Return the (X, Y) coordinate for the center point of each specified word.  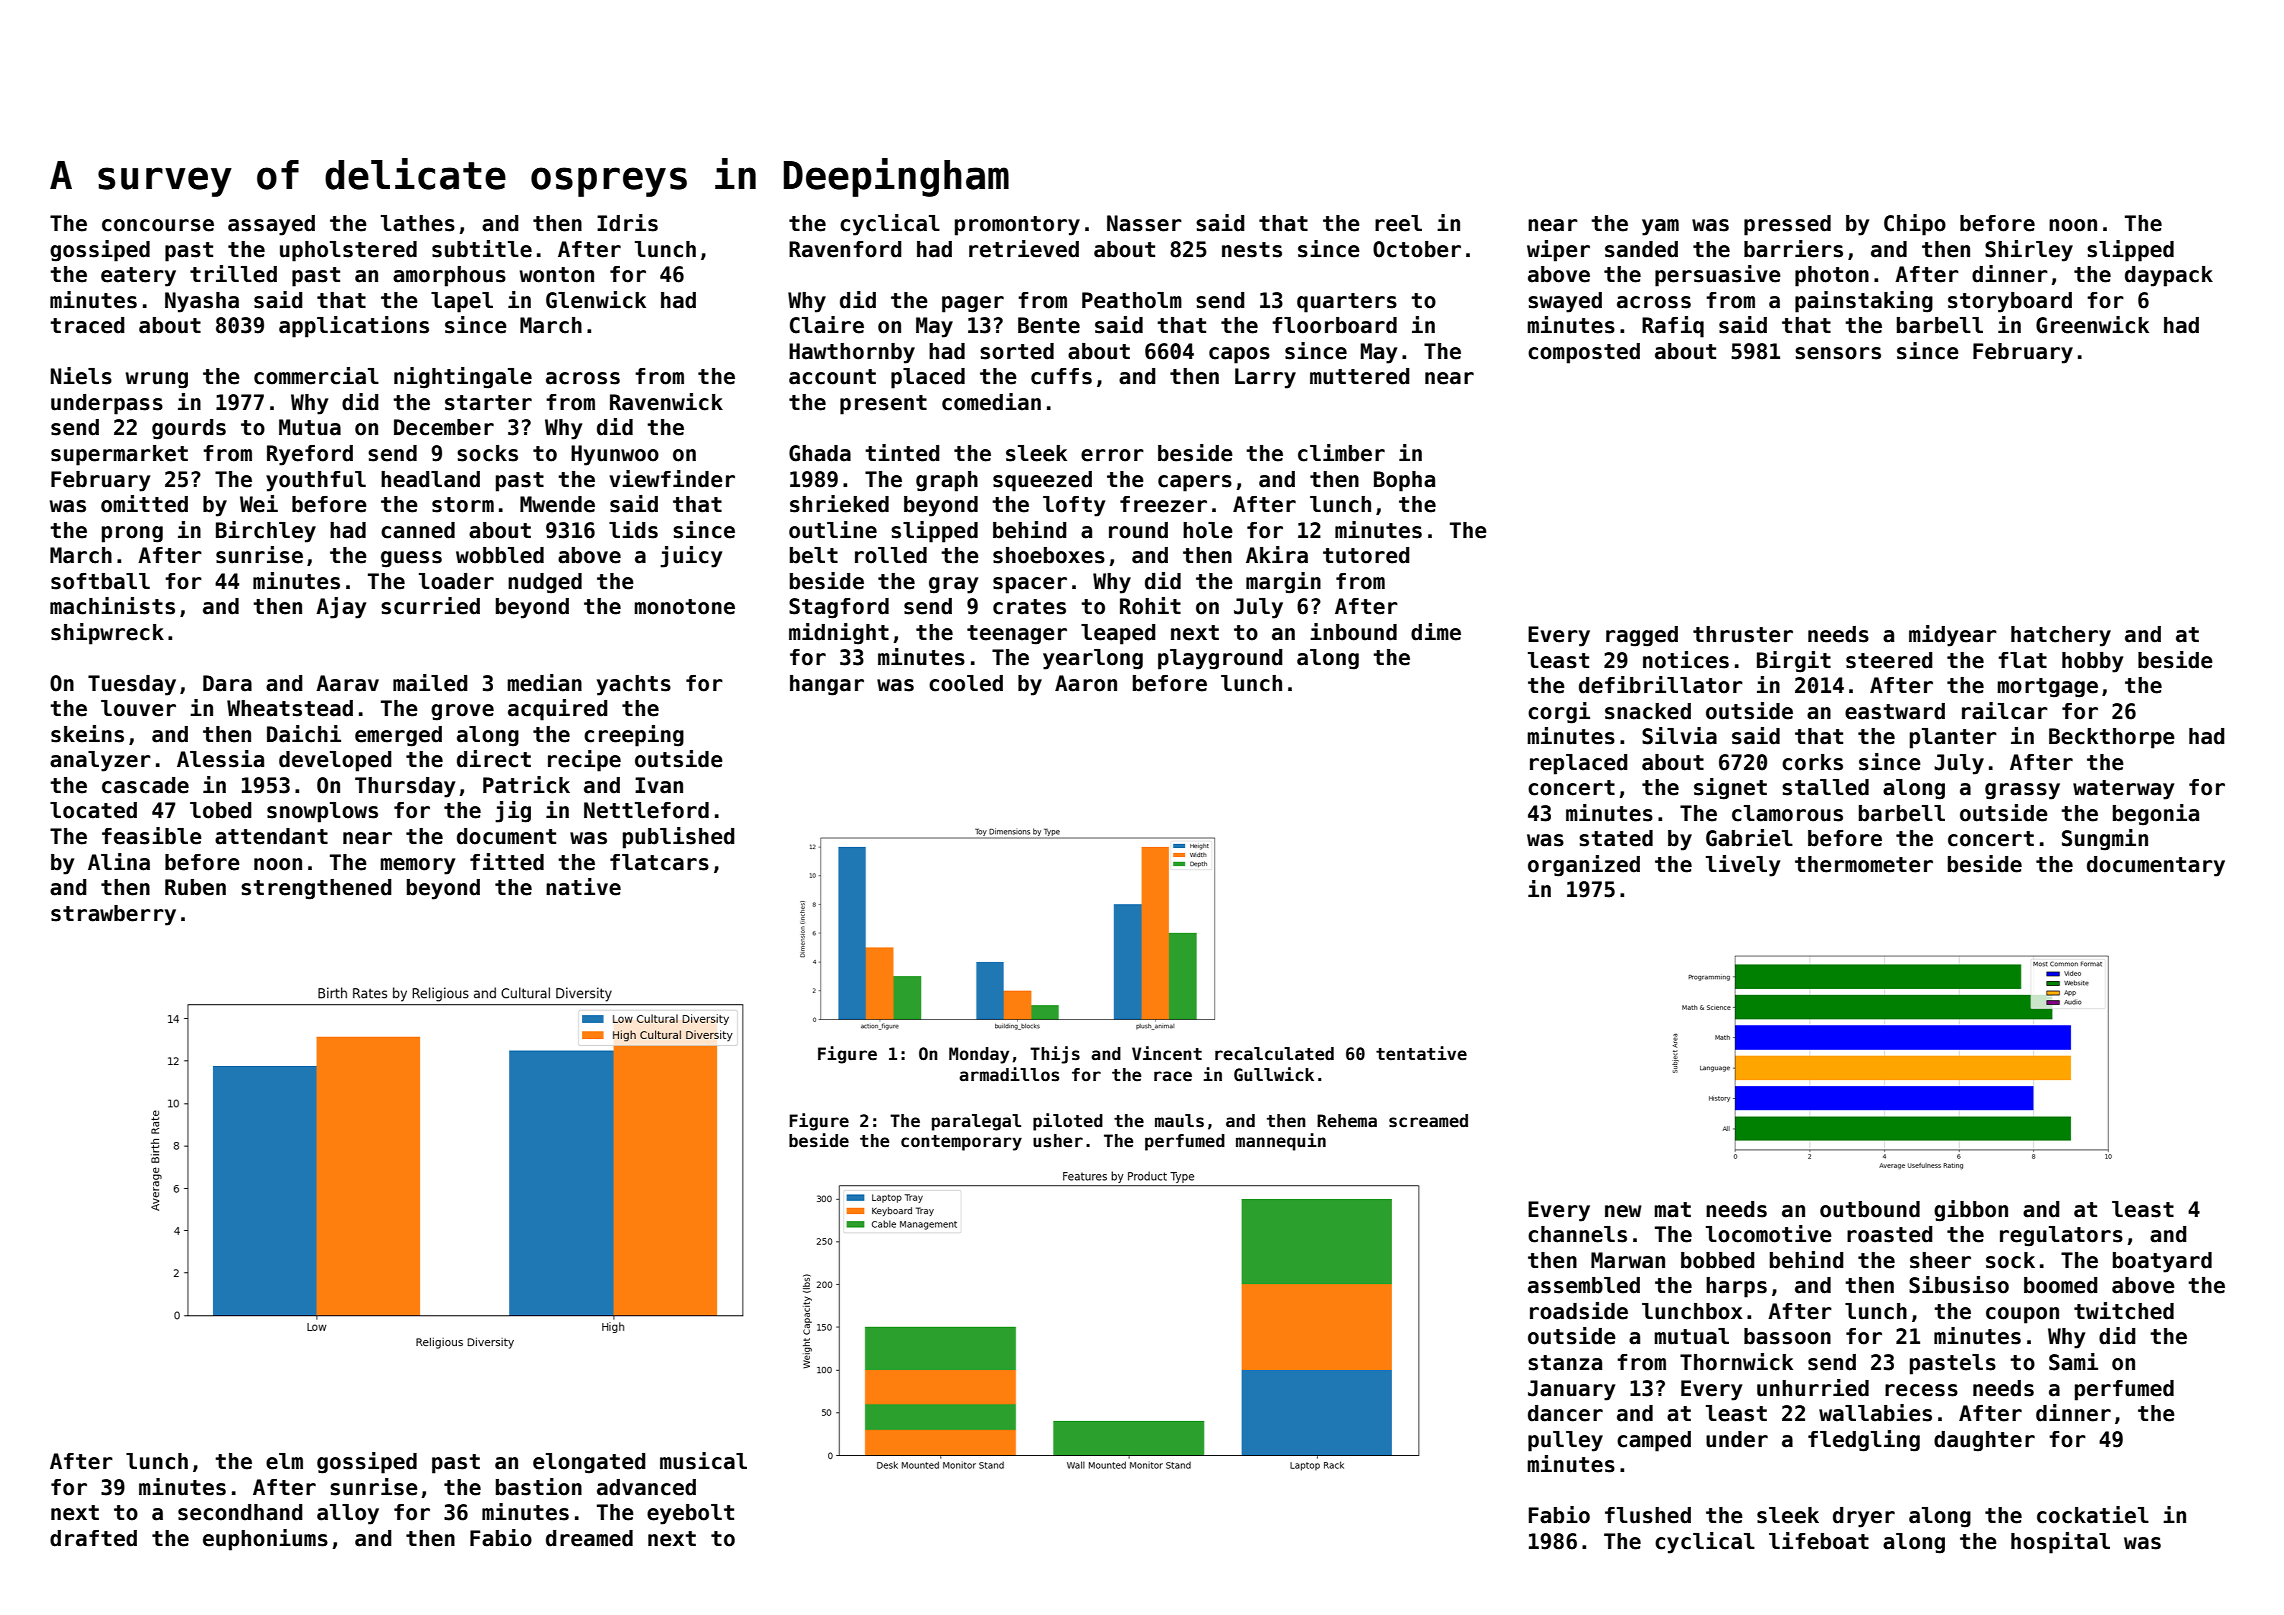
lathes (418, 223)
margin (1283, 583)
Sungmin (2105, 840)
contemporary (961, 1143)
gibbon (1971, 1211)
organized (1584, 866)
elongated (589, 1463)
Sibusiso (1959, 1285)
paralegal (976, 1122)
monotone (684, 607)
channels (1577, 1234)
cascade (145, 785)
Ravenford (845, 249)
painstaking (1864, 302)
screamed (1428, 1121)
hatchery (2061, 636)
